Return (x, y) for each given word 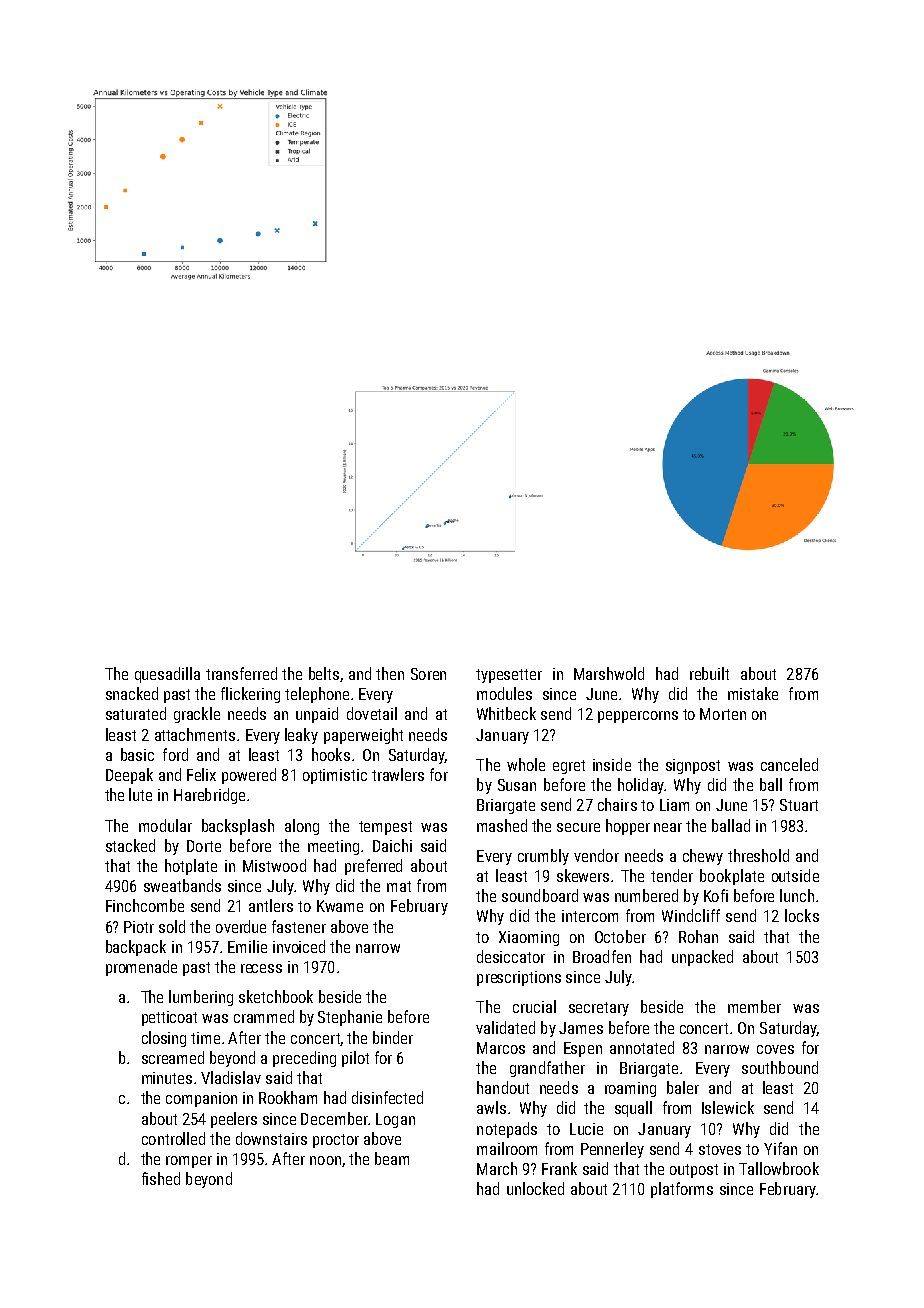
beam (392, 1158)
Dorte (204, 846)
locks (802, 915)
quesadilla (167, 675)
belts (324, 673)
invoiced (299, 946)
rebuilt (709, 673)
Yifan (780, 1148)
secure (578, 827)
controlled (173, 1138)
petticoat (169, 1018)
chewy (703, 857)
